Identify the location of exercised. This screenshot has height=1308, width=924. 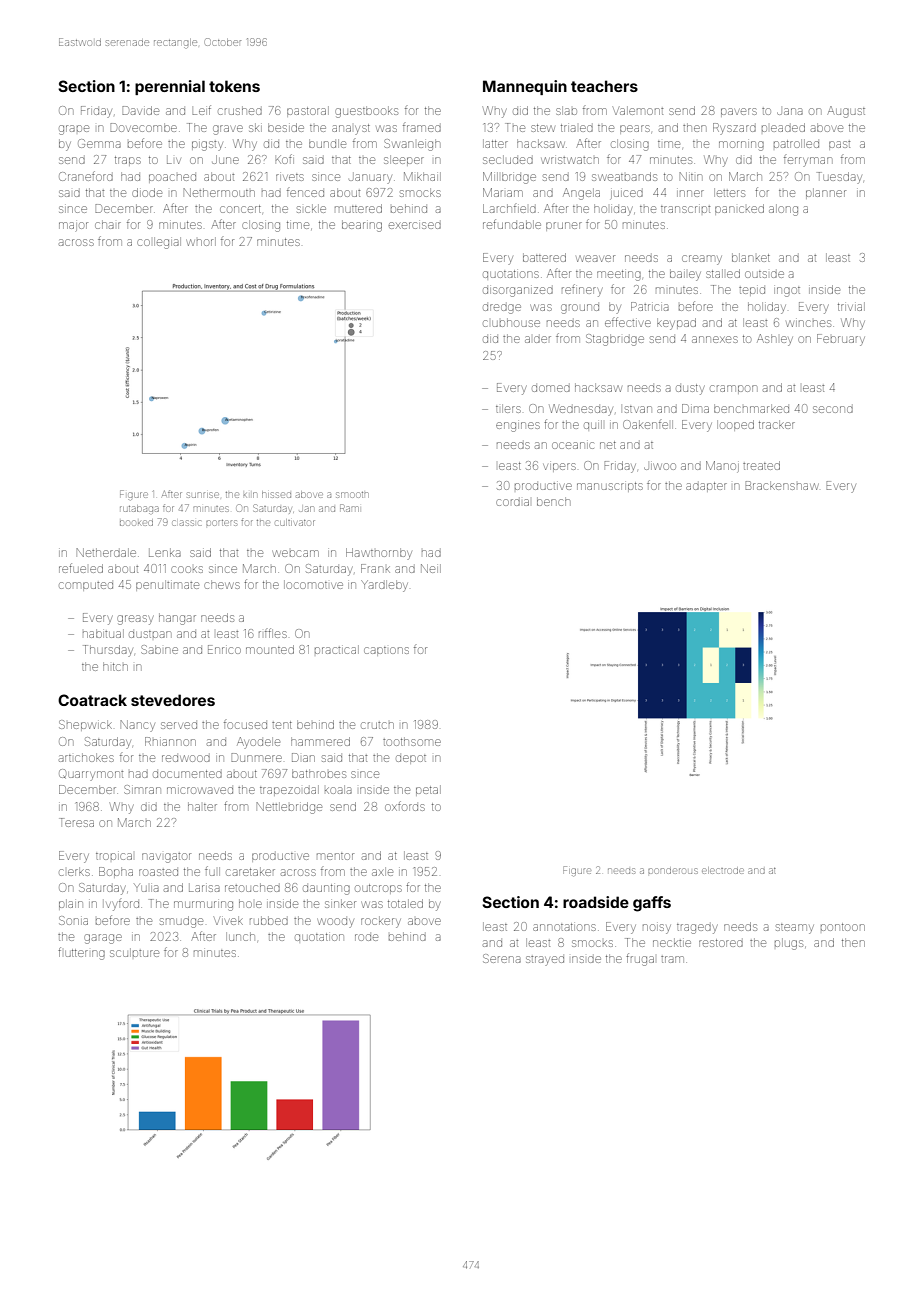
(415, 225).
